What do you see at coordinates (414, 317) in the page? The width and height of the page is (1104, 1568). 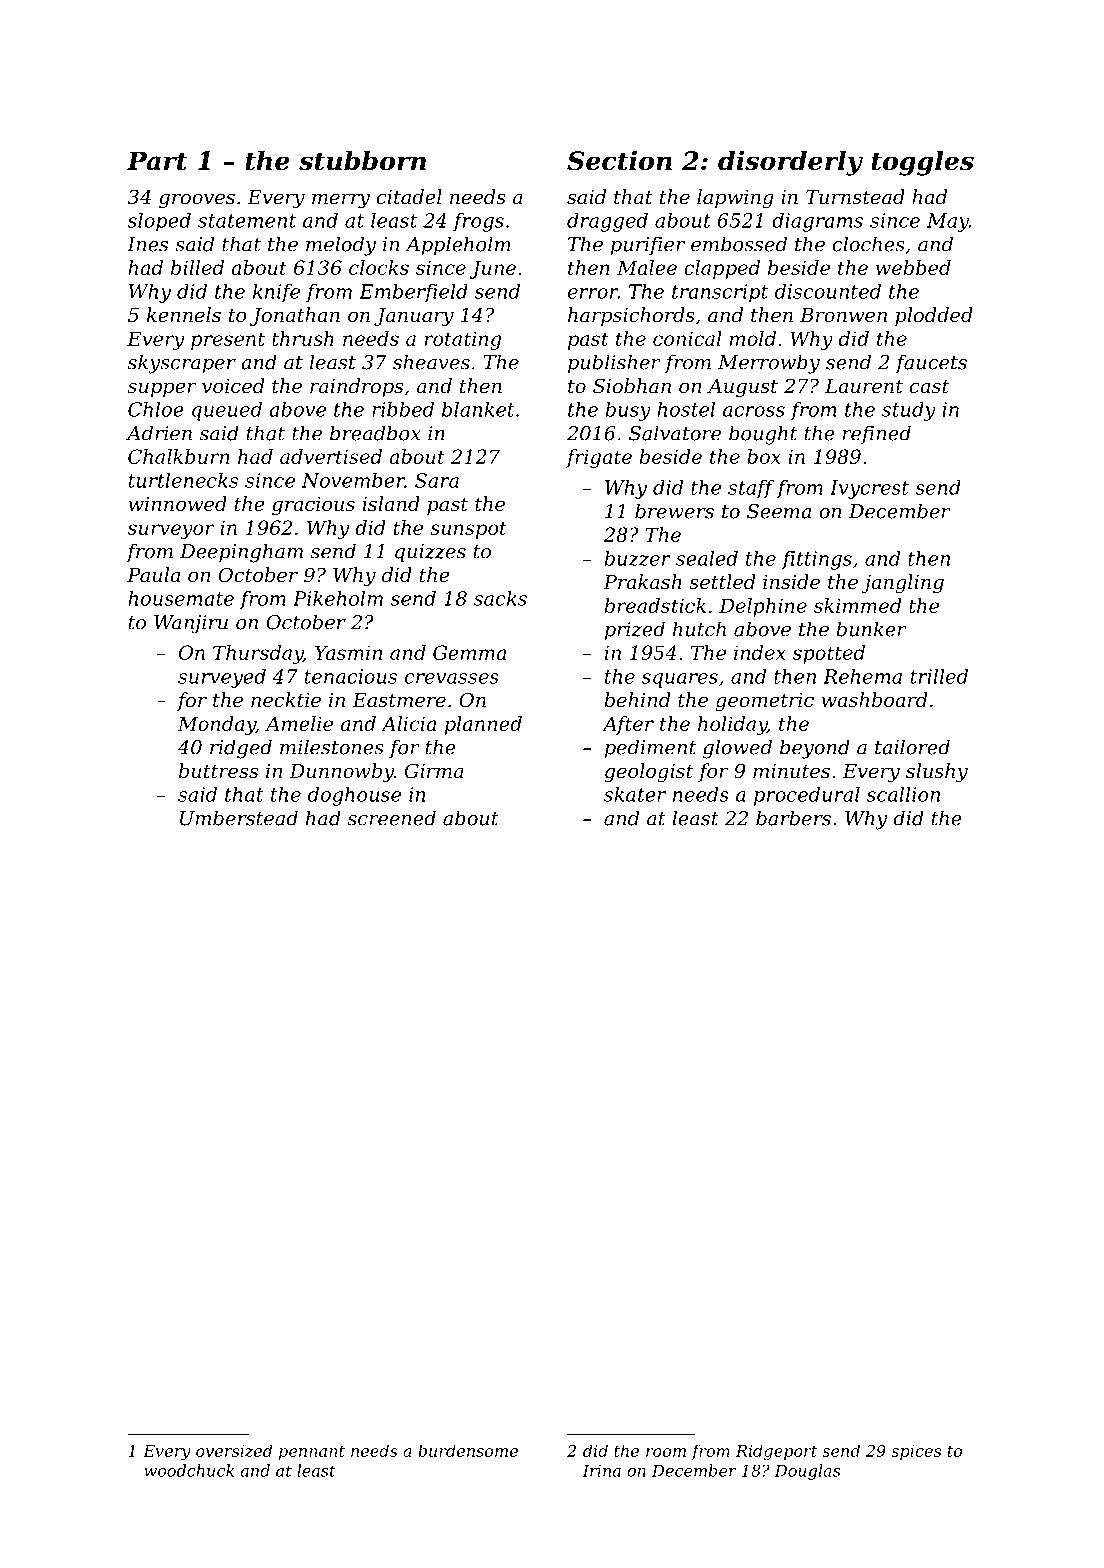 I see `January` at bounding box center [414, 317].
